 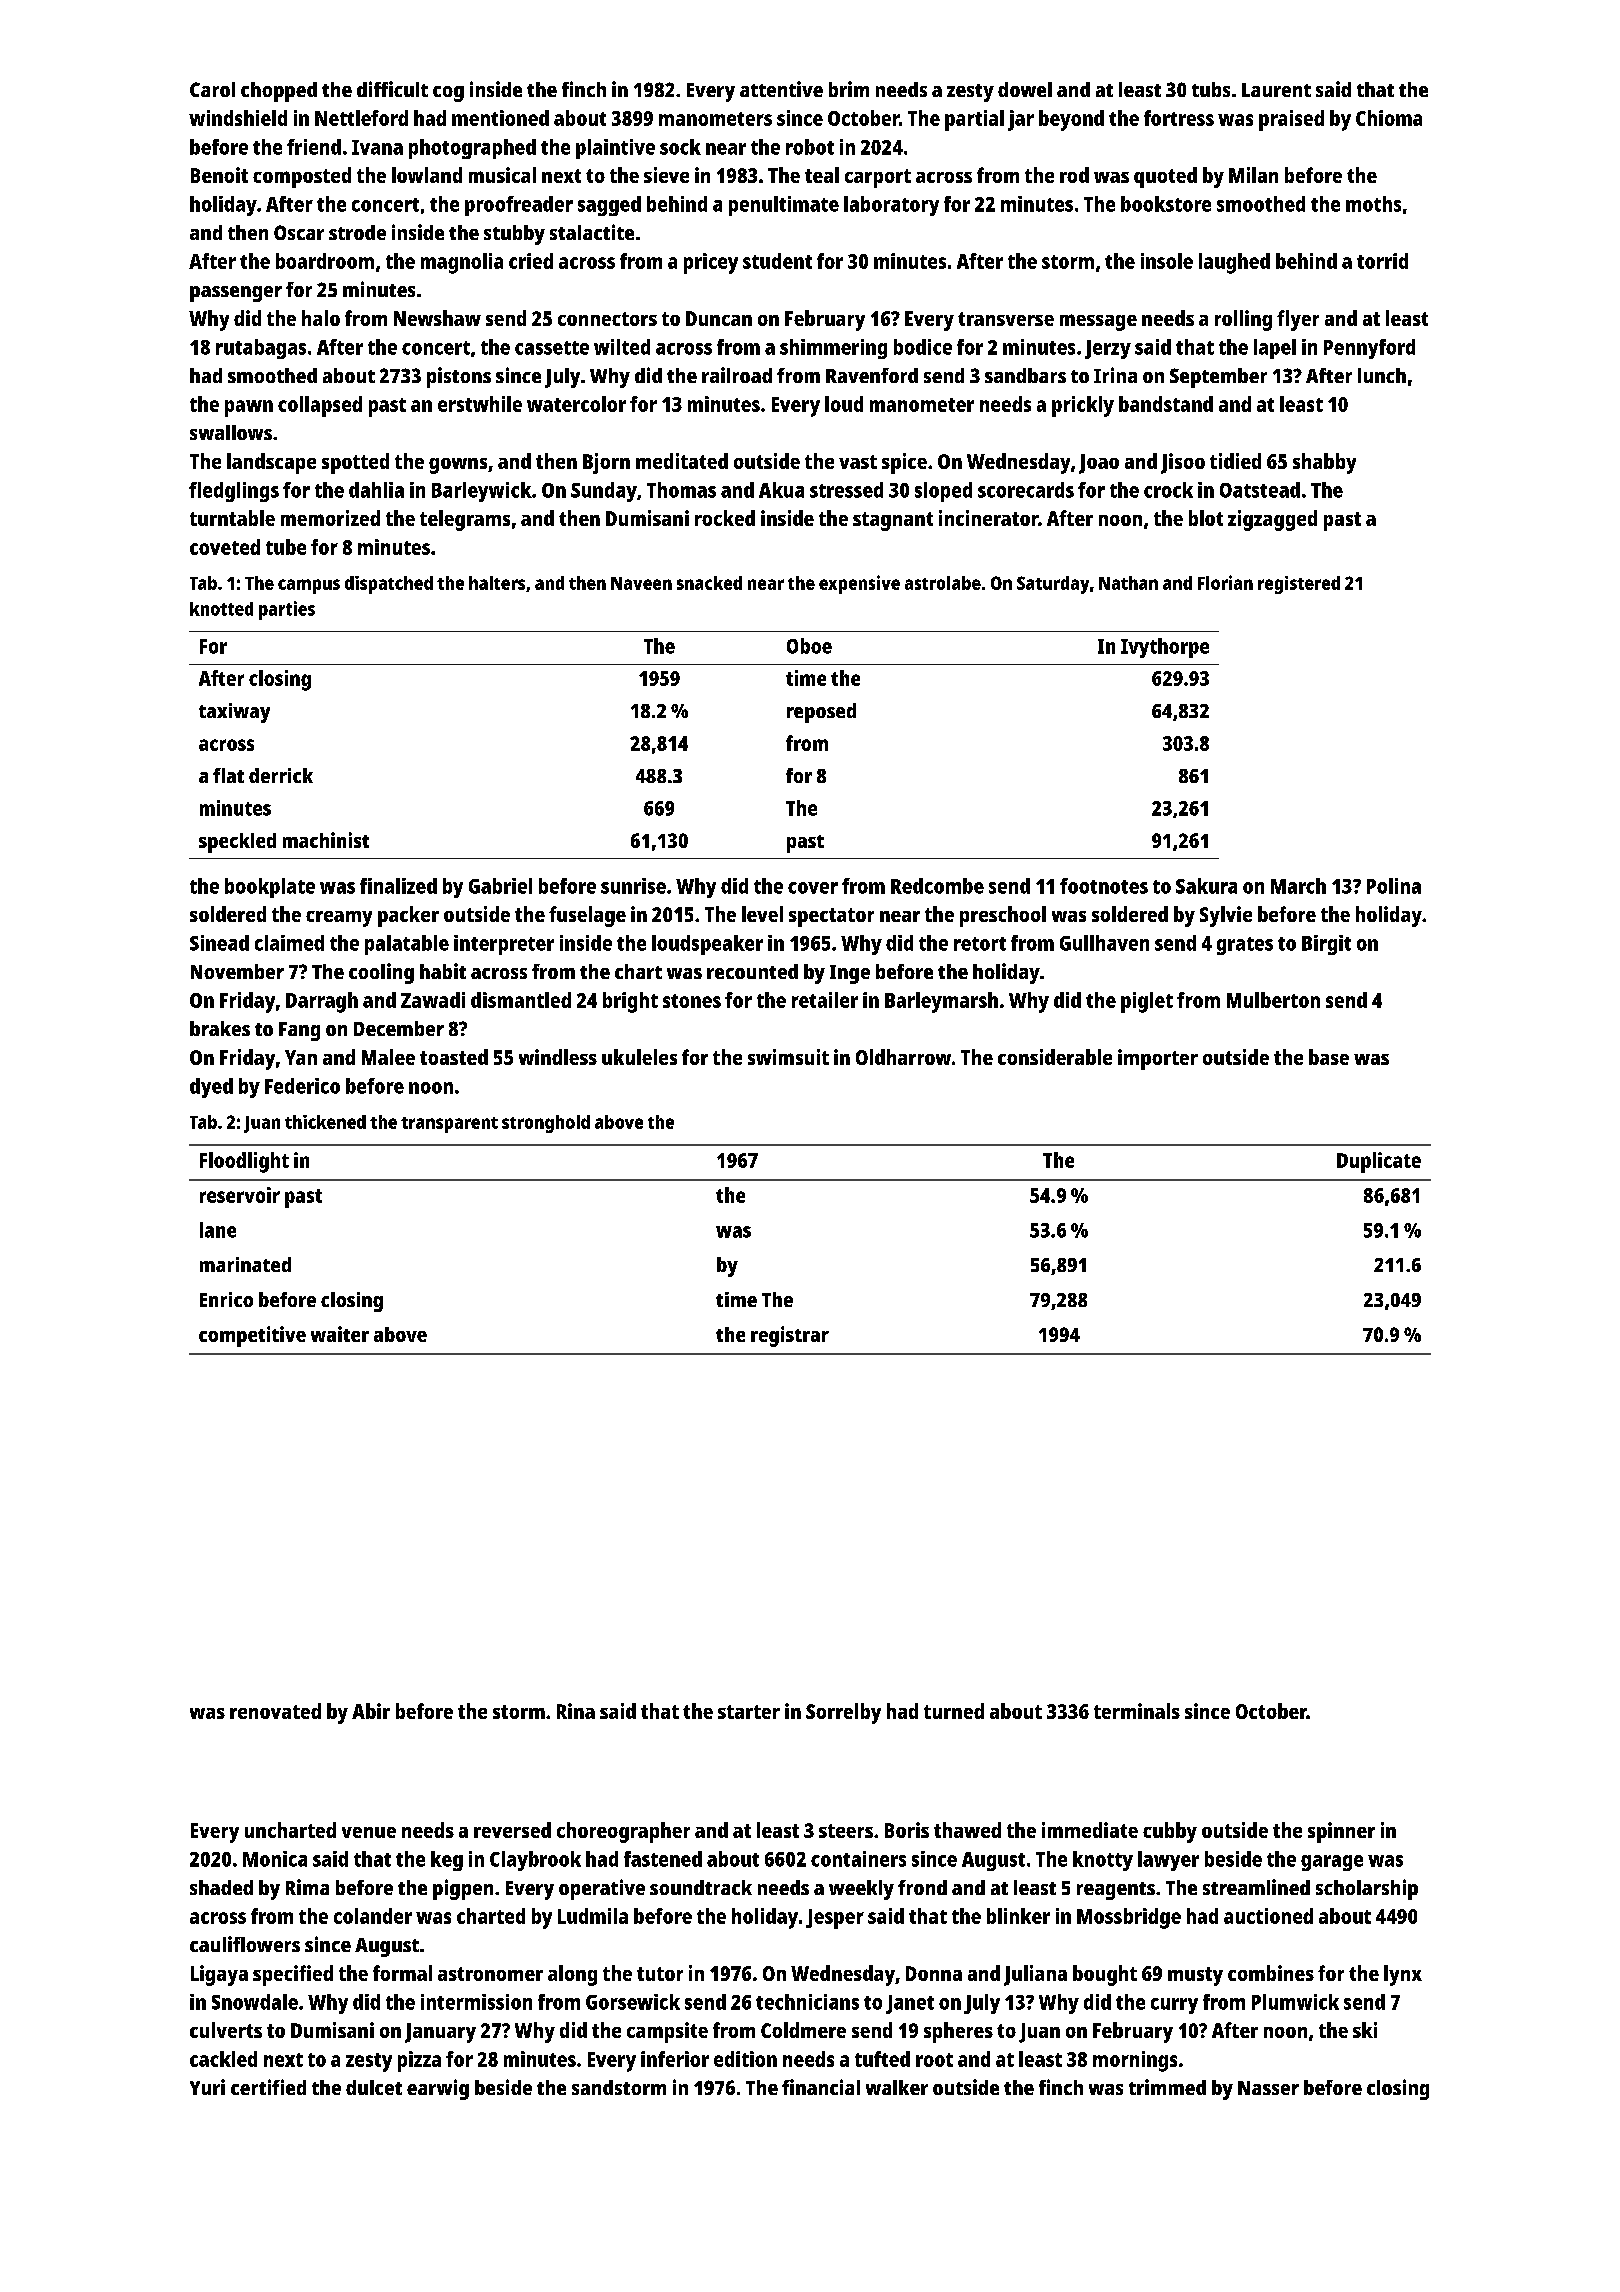 I want to click on inferior, so click(x=675, y=2059).
